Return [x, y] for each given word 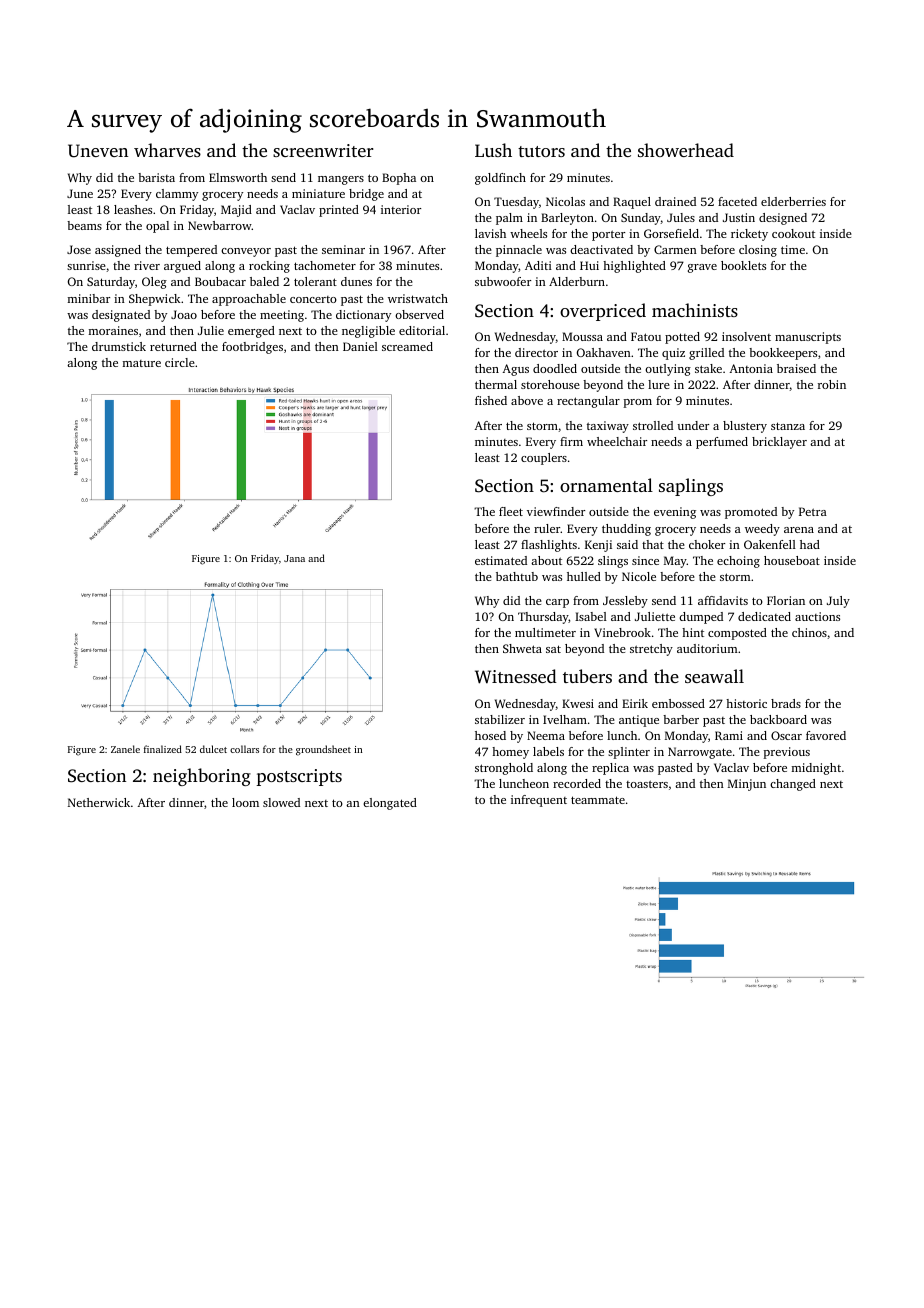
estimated [501, 560]
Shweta [522, 648]
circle [180, 362]
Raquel [632, 203]
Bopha [399, 179]
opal [157, 227]
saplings [691, 487]
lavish [490, 233]
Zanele [125, 749]
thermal [496, 384]
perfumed [722, 443]
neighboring [202, 777]
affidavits [723, 600]
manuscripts [808, 338]
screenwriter [323, 150]
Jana [294, 558]
